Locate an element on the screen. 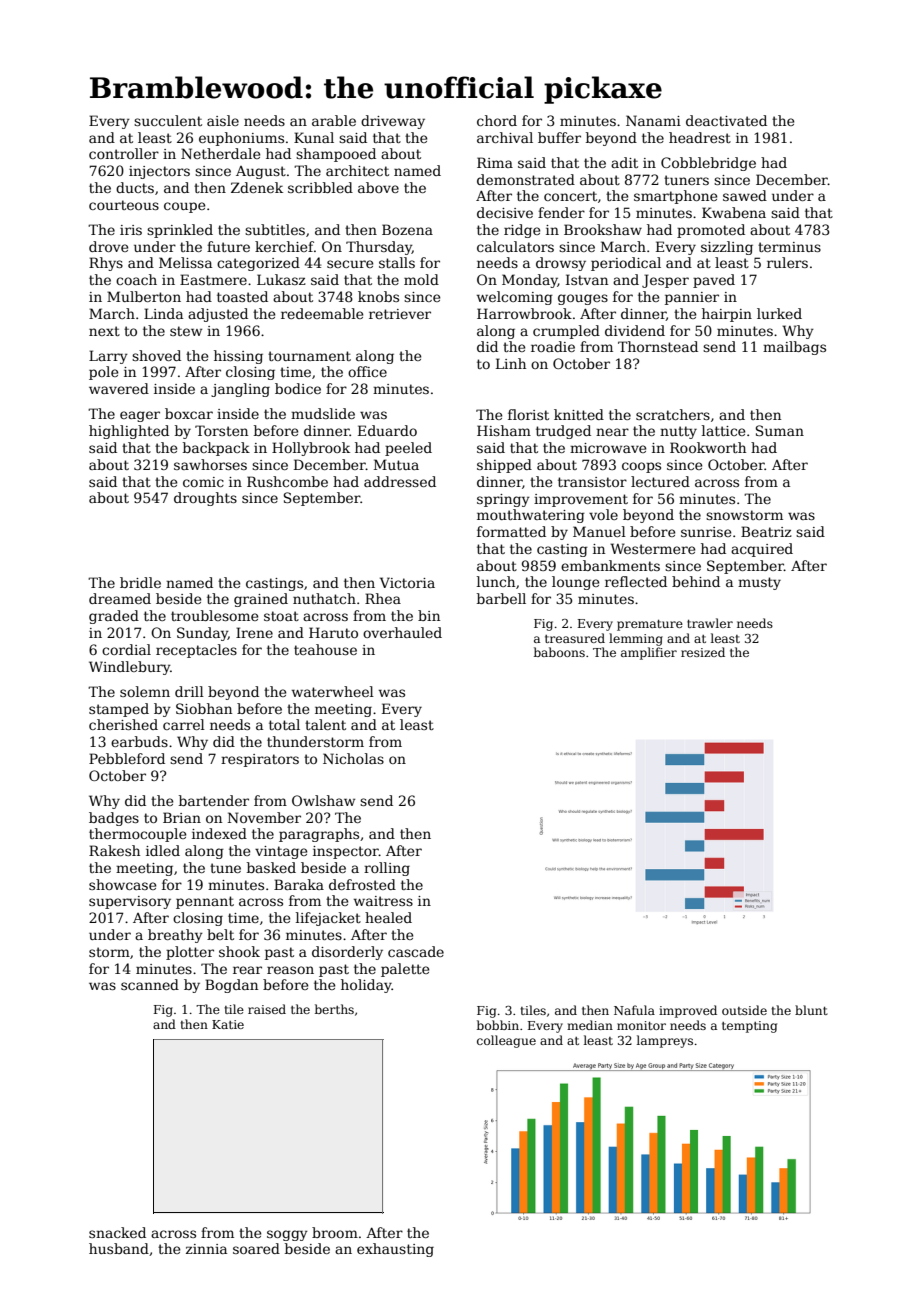  improved is located at coordinates (688, 1011).
